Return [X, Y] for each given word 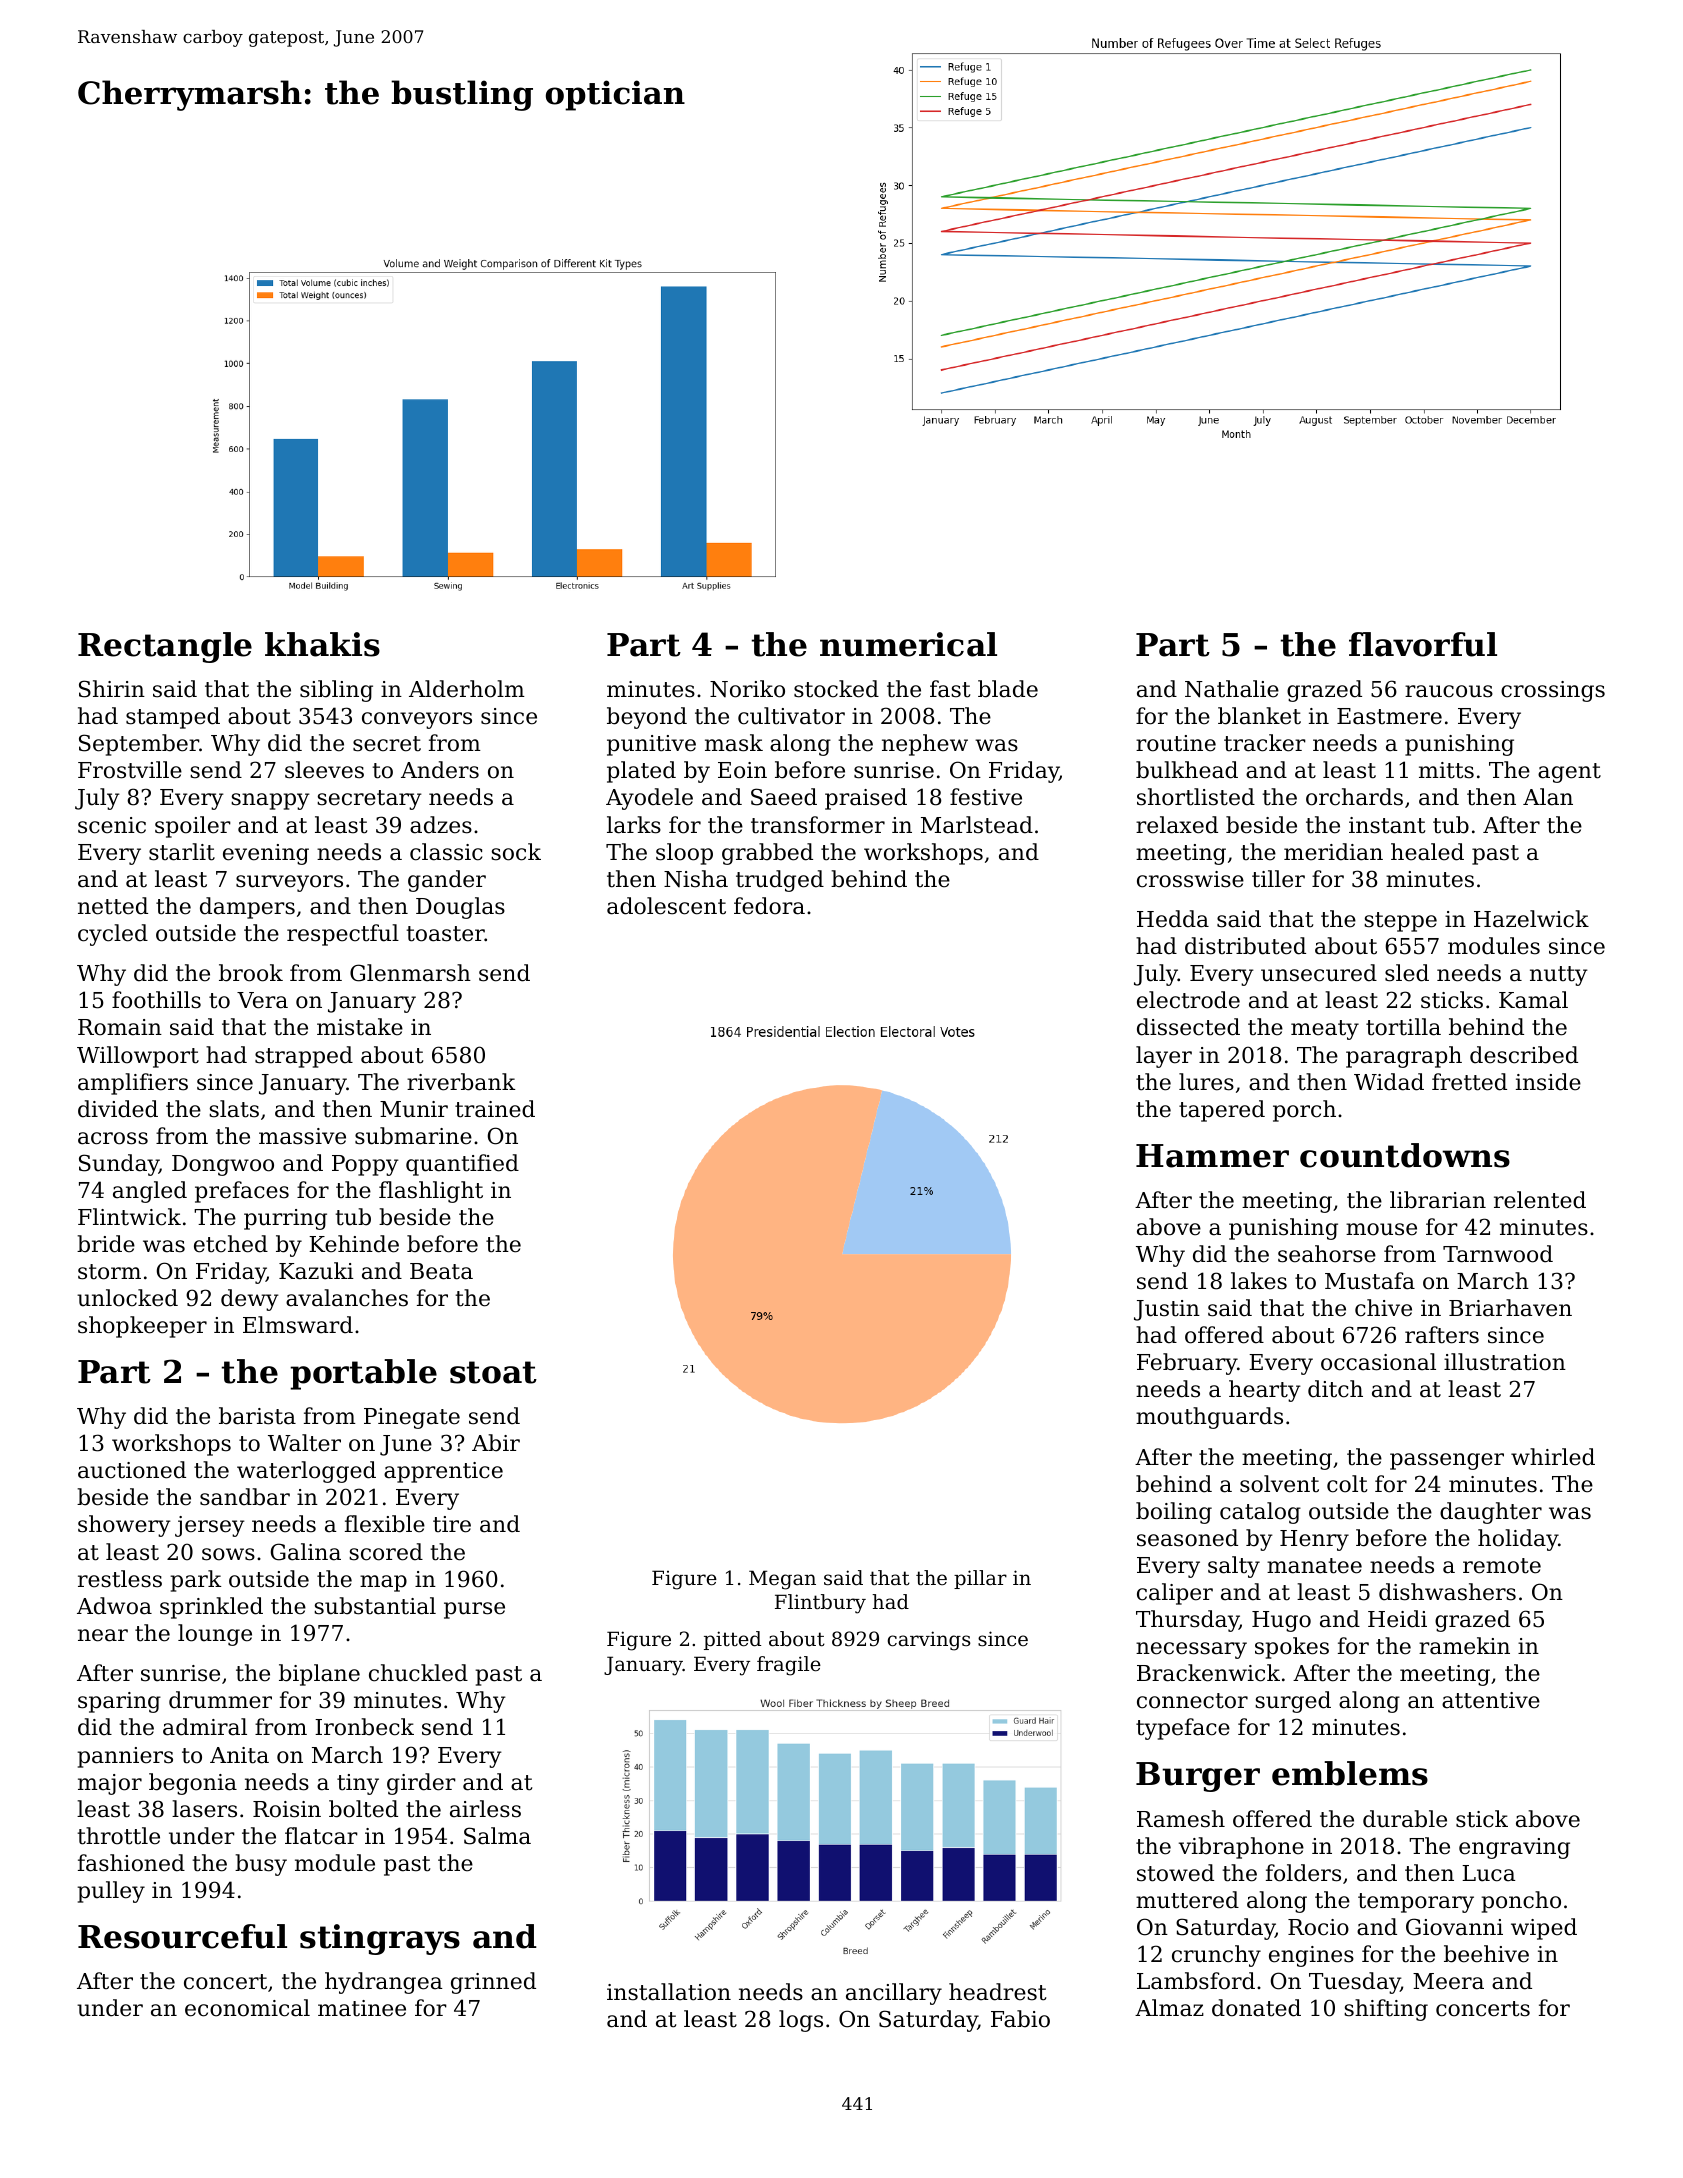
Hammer [1212, 1156]
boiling [1174, 1513]
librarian [1438, 1200]
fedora [769, 906]
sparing [119, 1702]
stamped [173, 718]
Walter [304, 1443]
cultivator [791, 716]
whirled [1553, 1457]
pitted [732, 1640]
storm [109, 1272]
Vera [262, 1000]
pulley [111, 1892]
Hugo [1281, 1621]
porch [1304, 1111]
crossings [1553, 691]
